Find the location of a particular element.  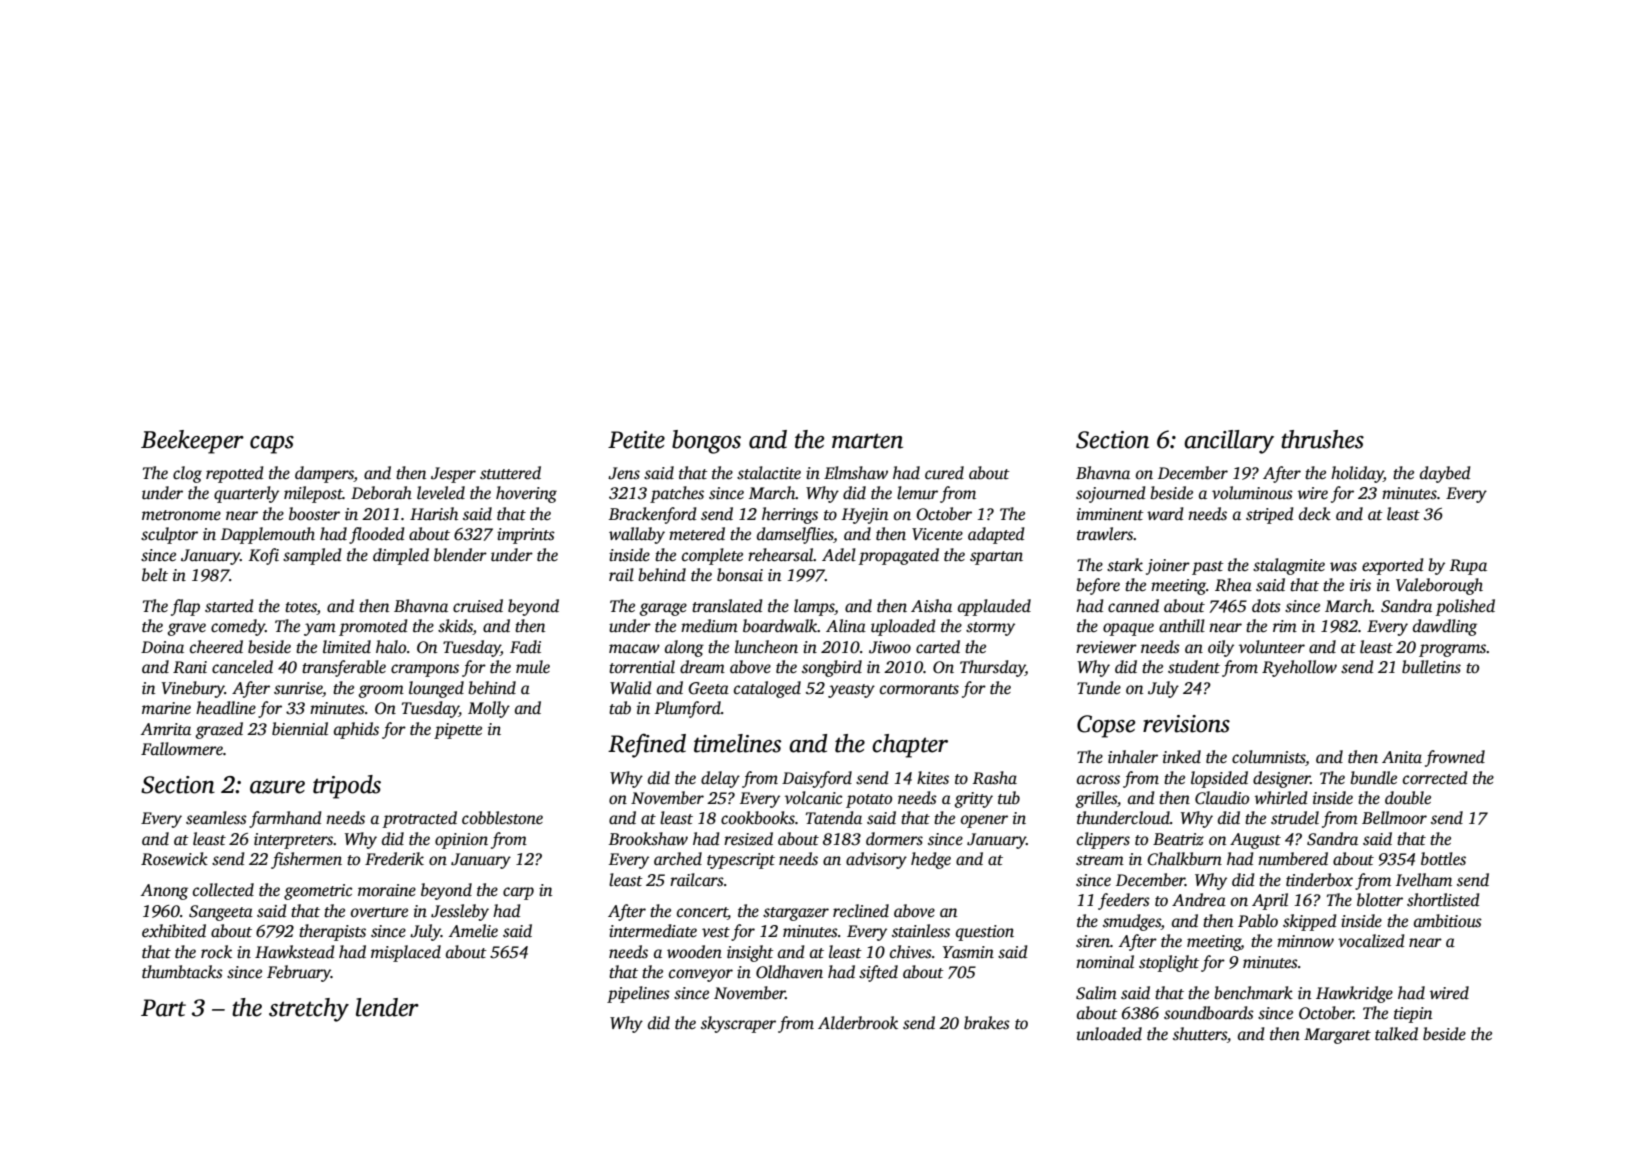

grave is located at coordinates (186, 629).
